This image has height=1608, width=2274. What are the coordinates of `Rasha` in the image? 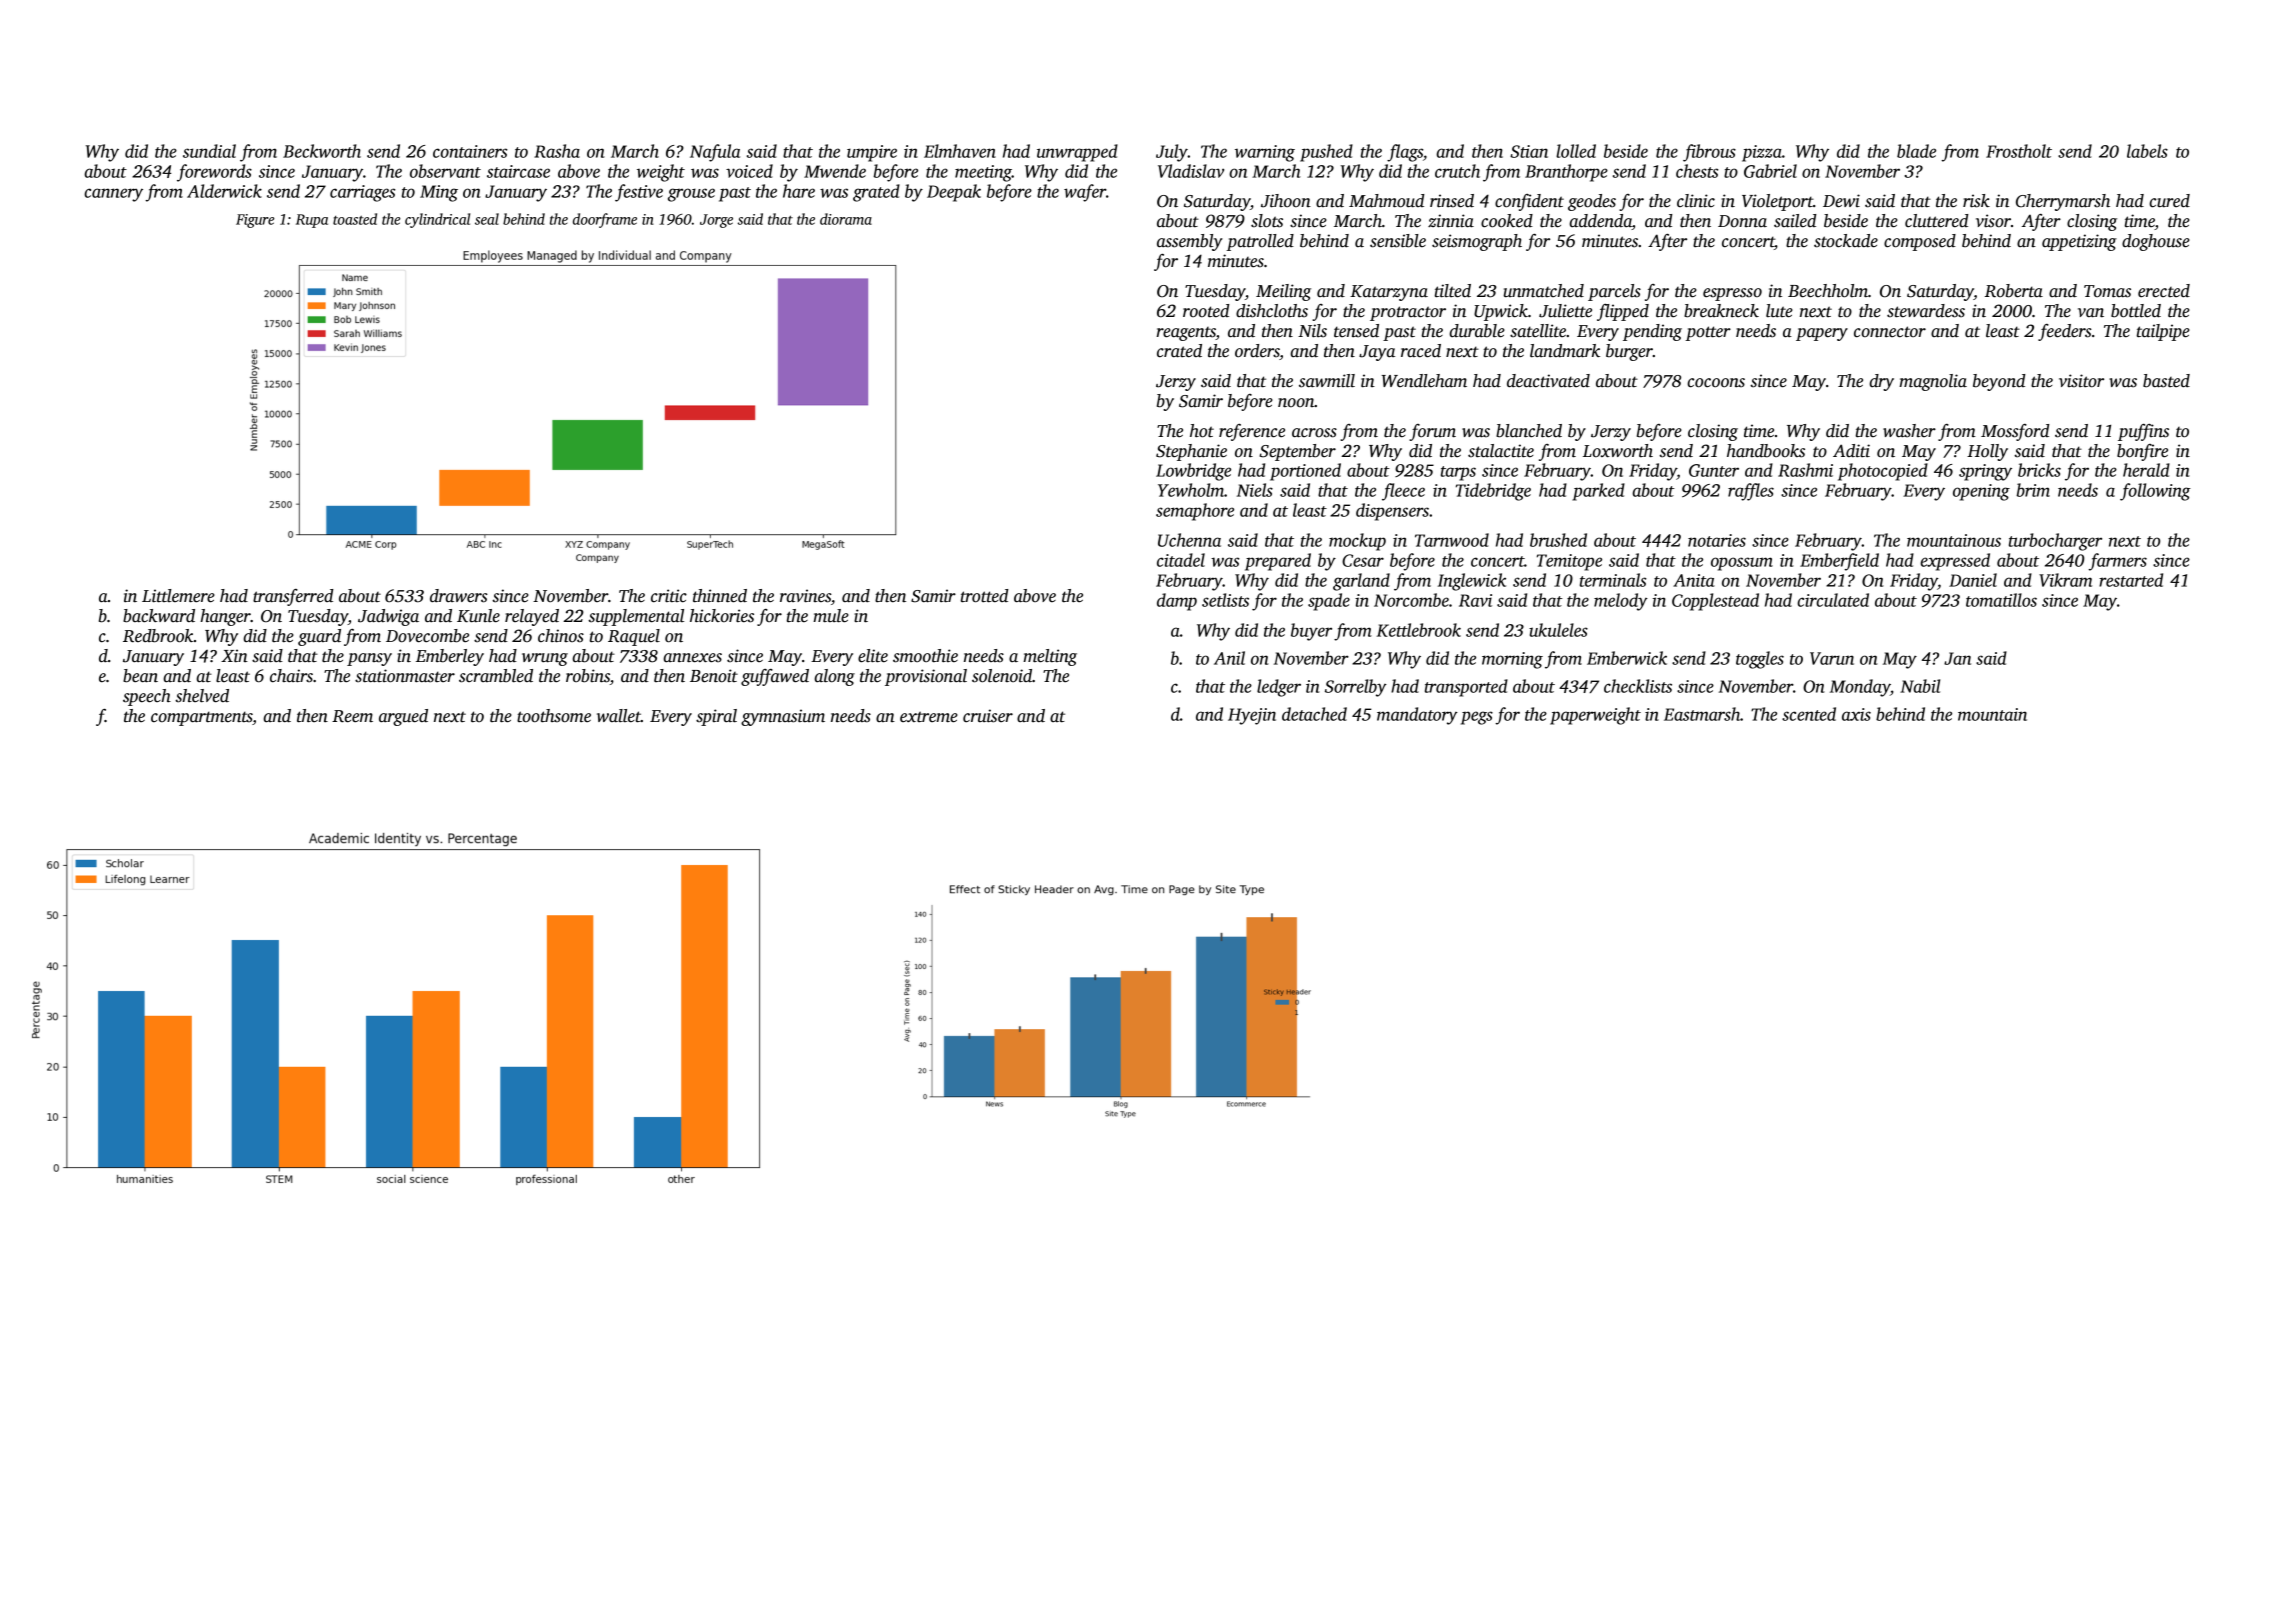 It's located at (557, 151).
